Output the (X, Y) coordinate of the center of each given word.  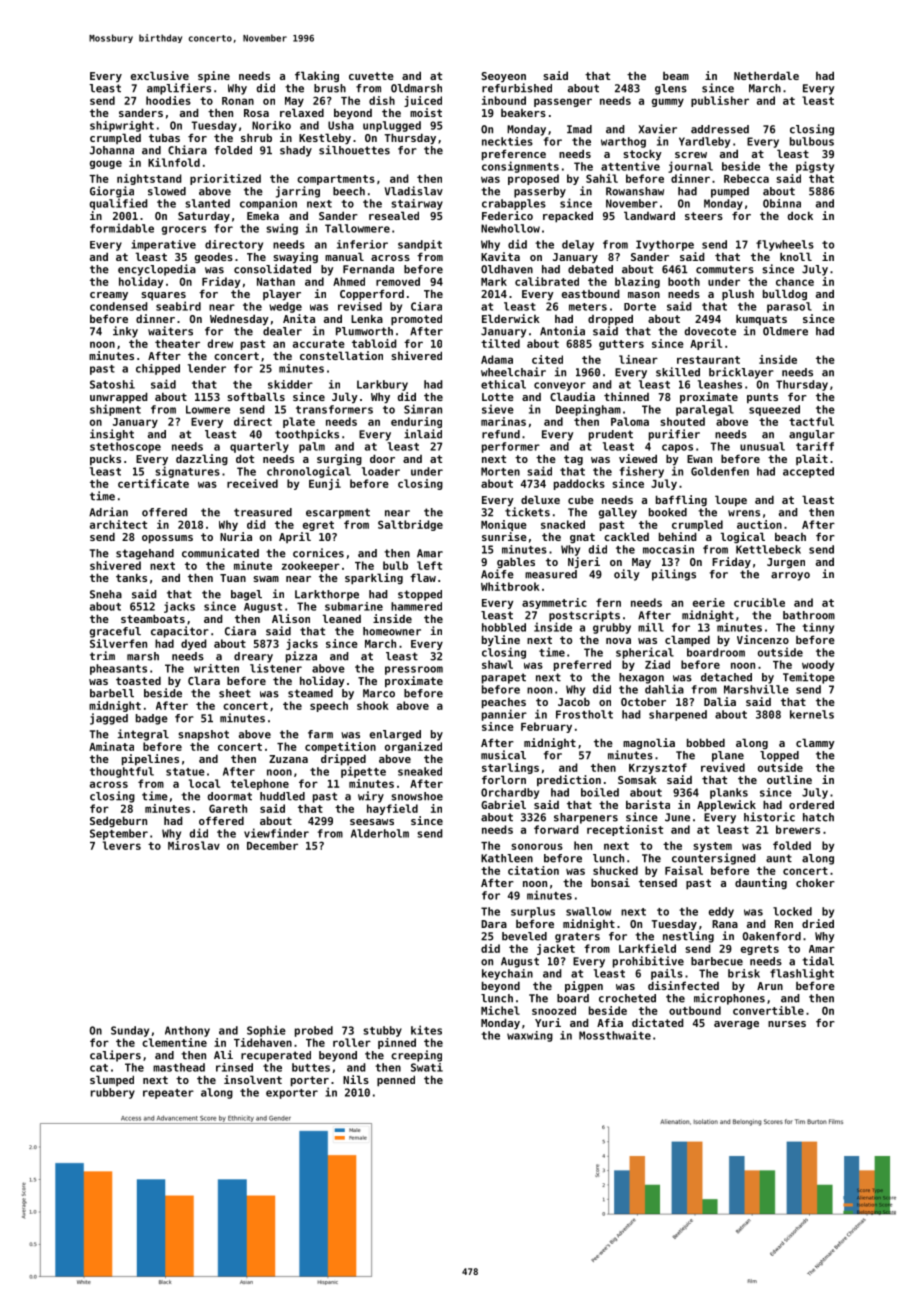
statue (185, 772)
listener (276, 668)
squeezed (774, 410)
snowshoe (417, 796)
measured (551, 574)
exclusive (160, 75)
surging (339, 459)
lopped (779, 756)
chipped (158, 369)
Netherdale (766, 75)
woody (818, 665)
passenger (563, 102)
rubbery (113, 1093)
